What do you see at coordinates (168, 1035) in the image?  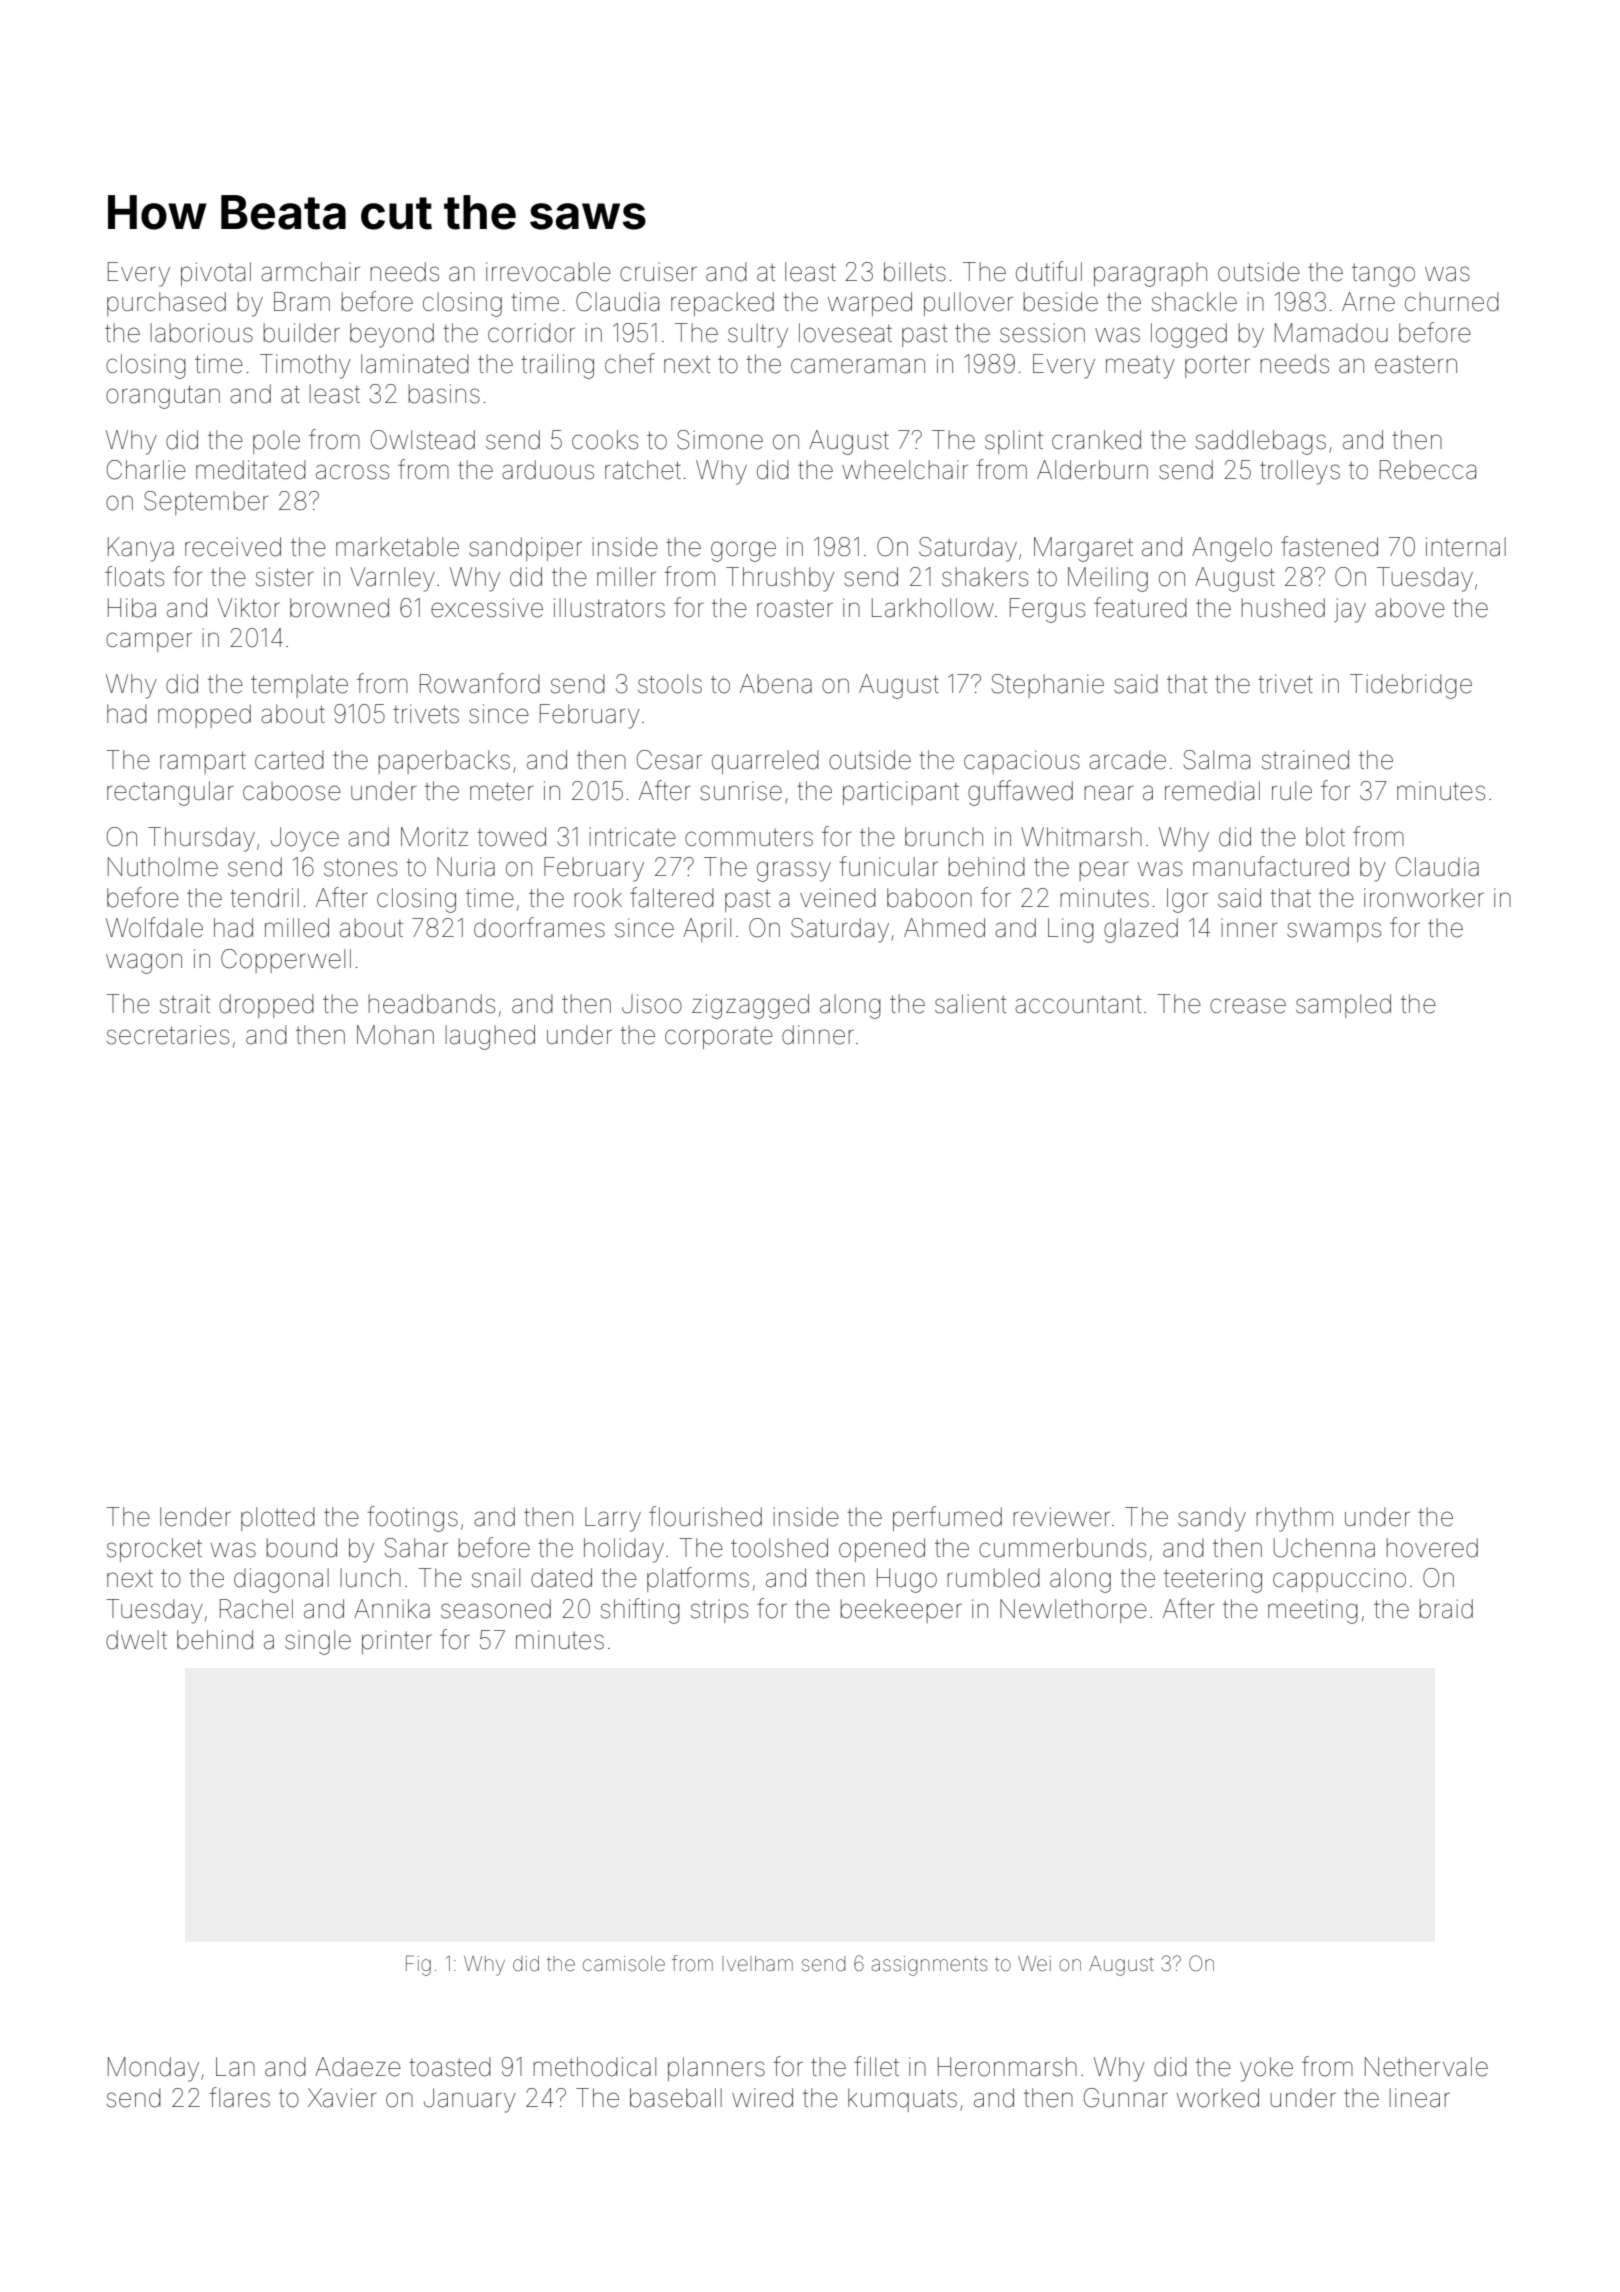 I see `secretaries` at bounding box center [168, 1035].
